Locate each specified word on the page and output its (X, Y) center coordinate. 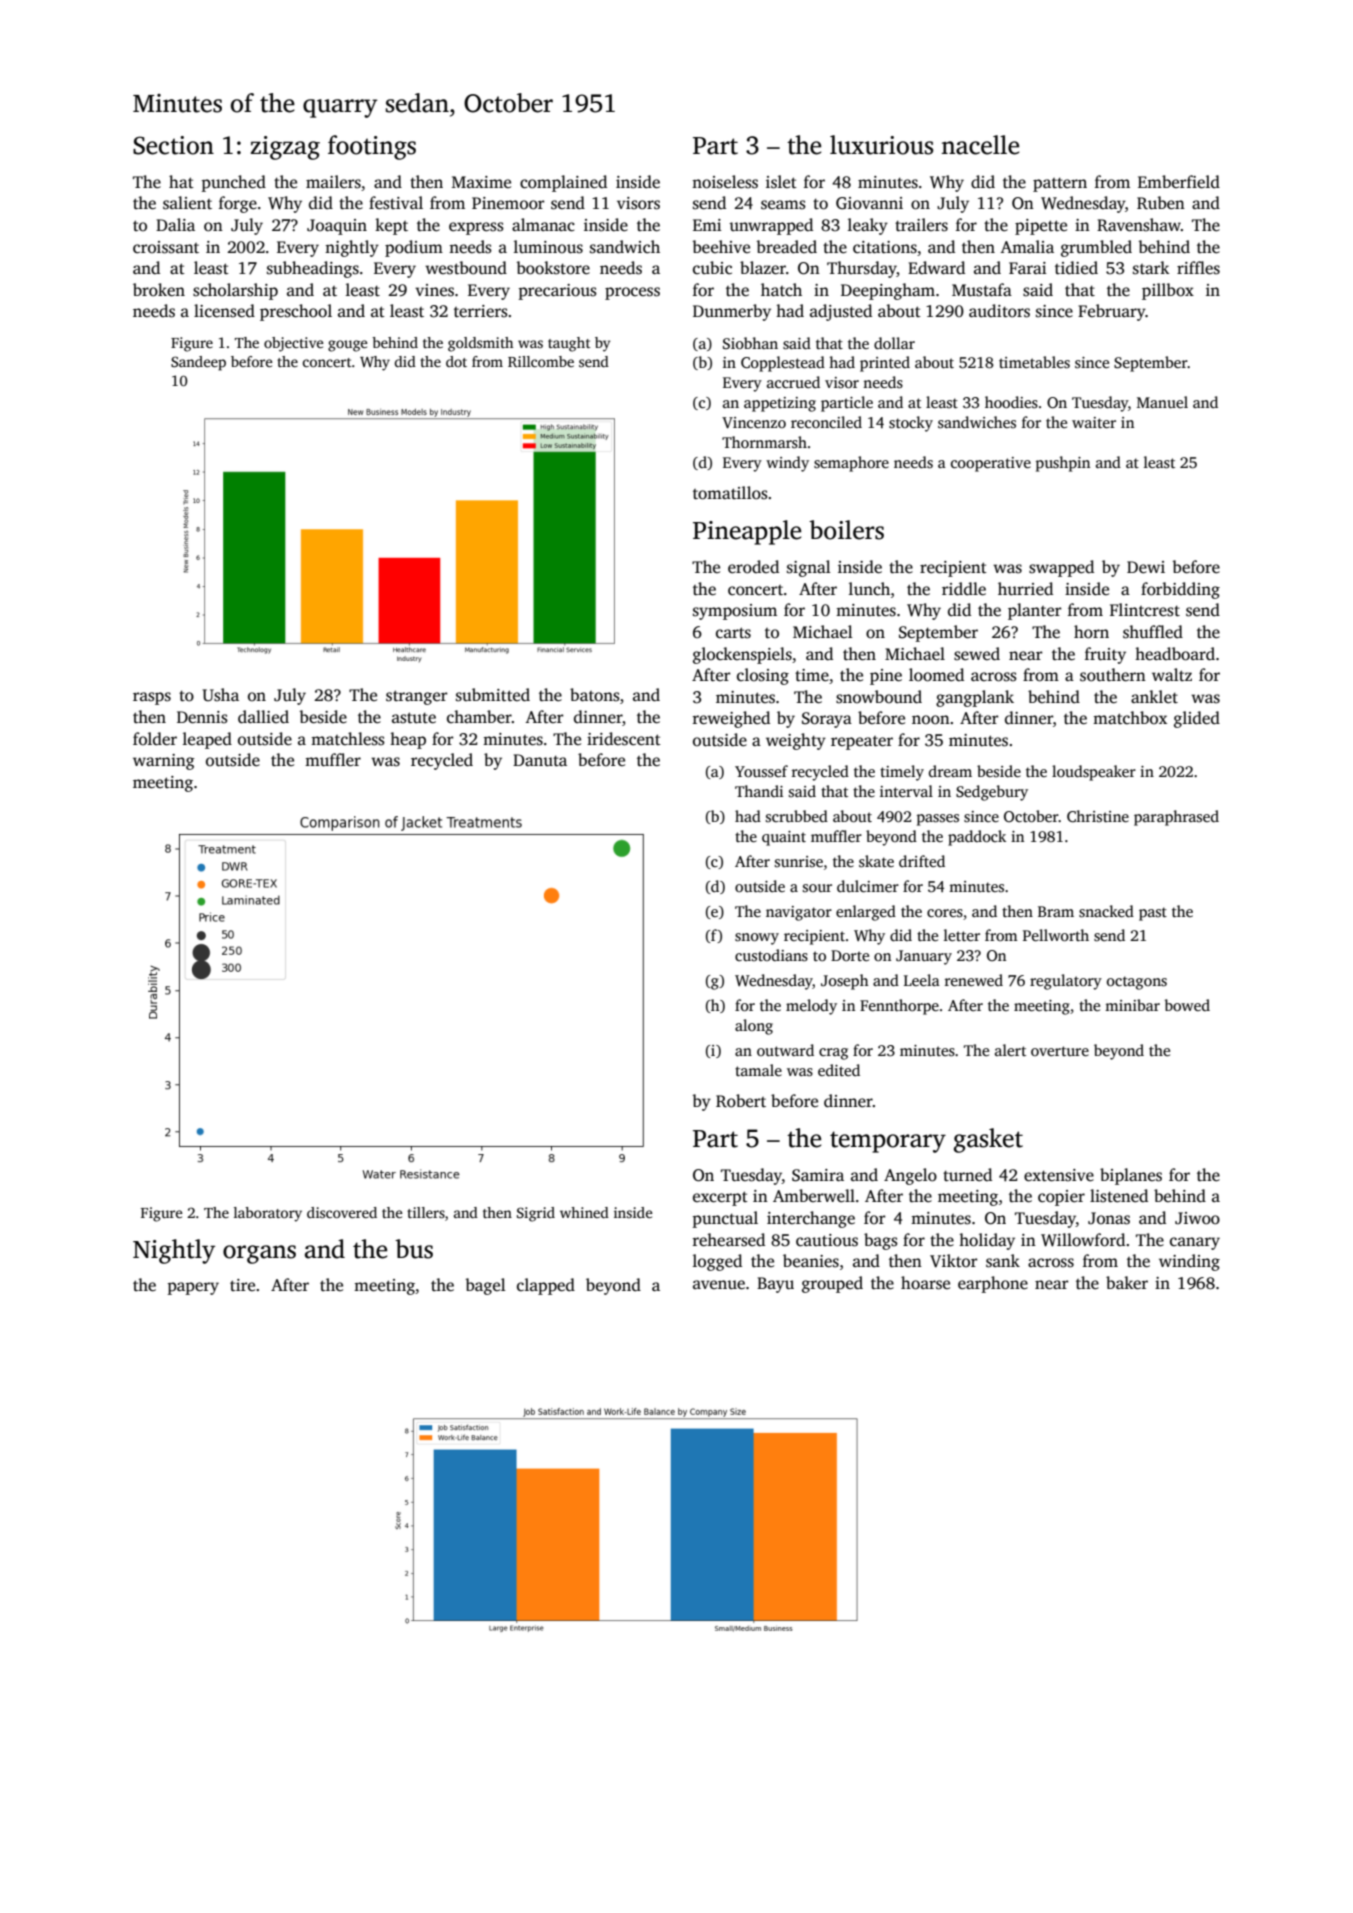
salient (187, 203)
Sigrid (536, 1214)
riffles (1198, 268)
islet (781, 182)
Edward (936, 267)
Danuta (540, 760)
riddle (964, 589)
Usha (221, 695)
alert (1010, 1050)
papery (193, 1288)
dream (950, 771)
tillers (426, 1212)
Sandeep (198, 363)
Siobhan (750, 343)
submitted (493, 695)
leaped (207, 740)
